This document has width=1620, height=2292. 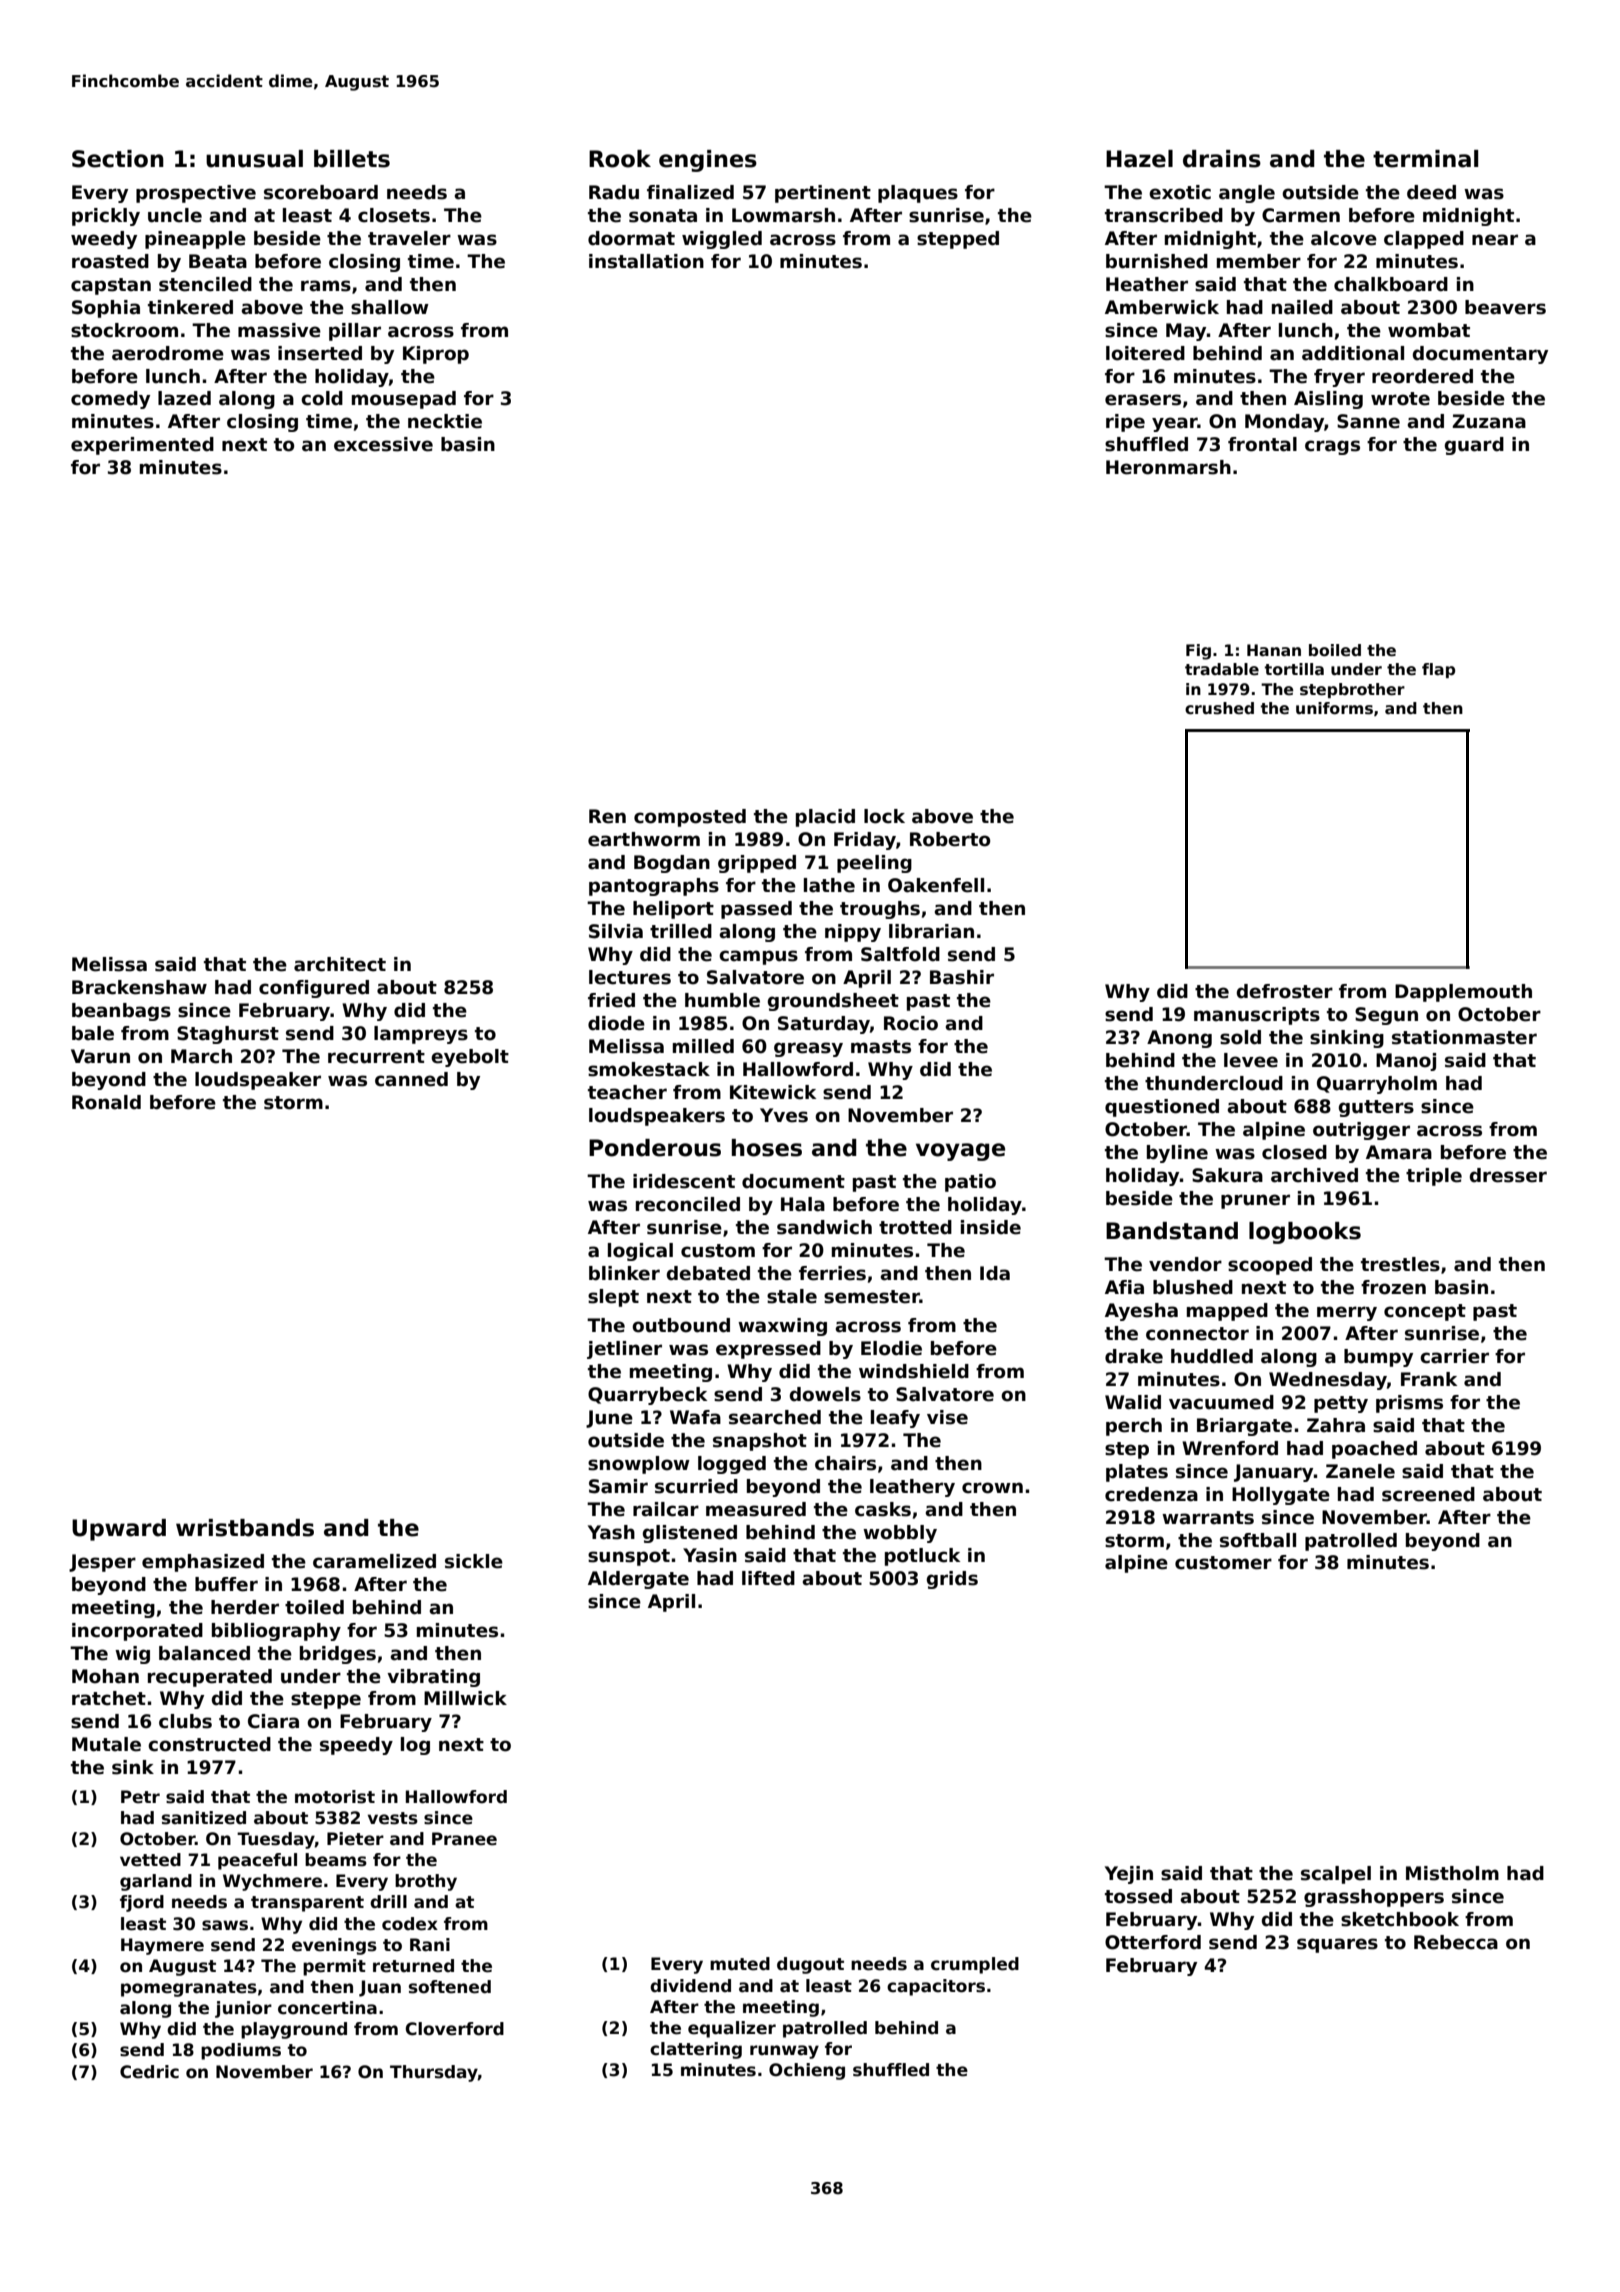 What do you see at coordinates (149, 2072) in the document?
I see `Cedric` at bounding box center [149, 2072].
